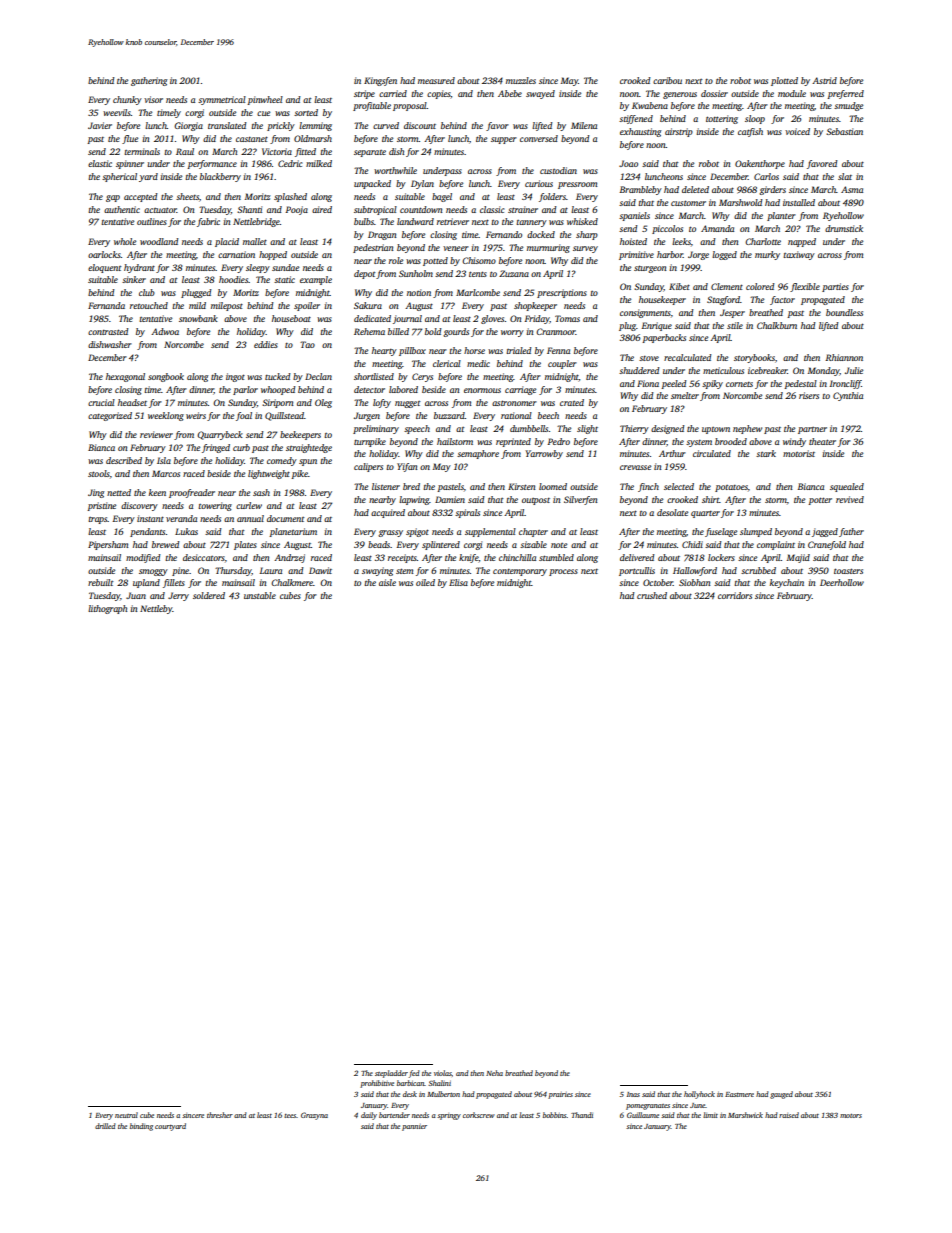 The width and height of the page is (952, 1233). What do you see at coordinates (117, 112) in the page?
I see `weevils` at bounding box center [117, 112].
